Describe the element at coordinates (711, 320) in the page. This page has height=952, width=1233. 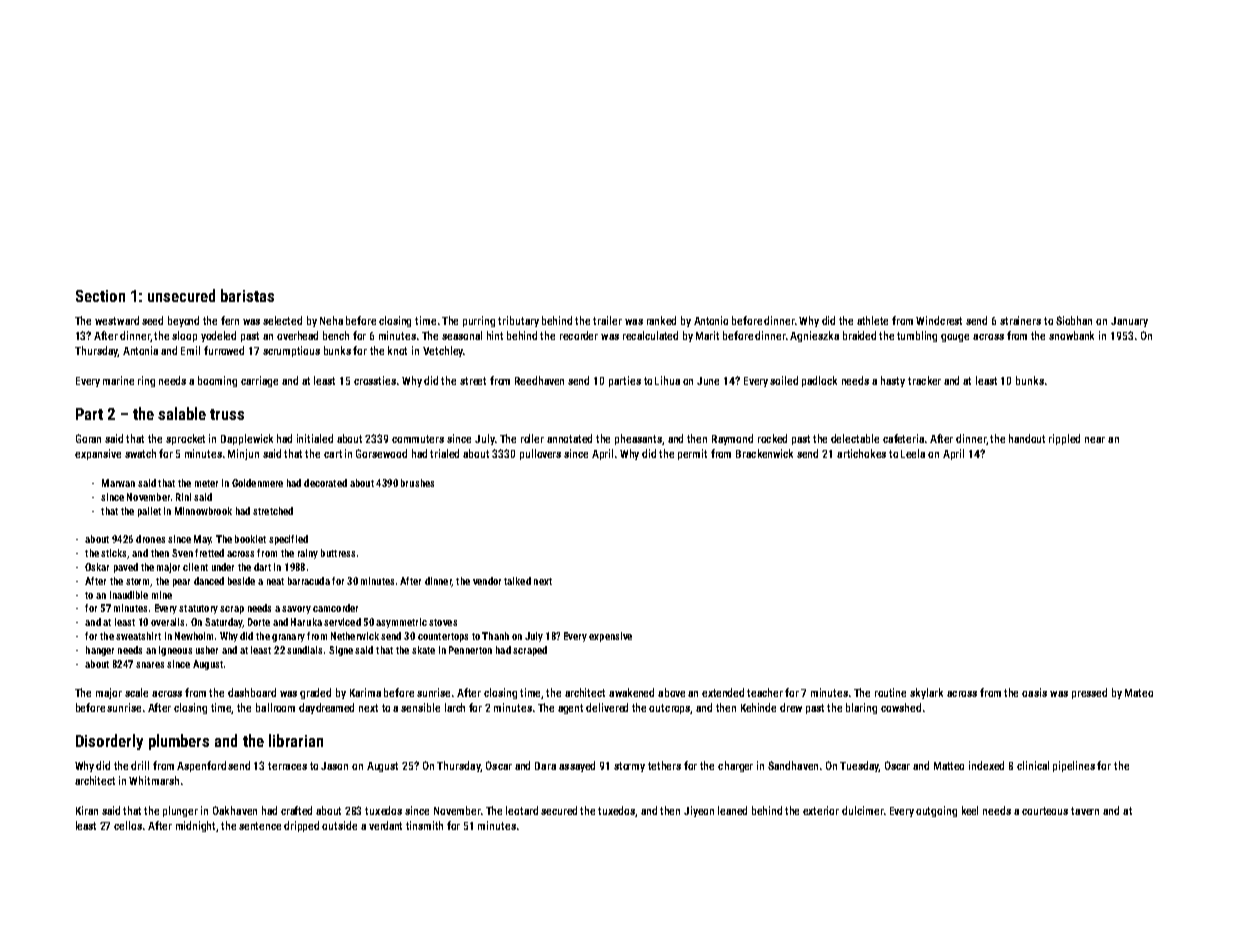
I see `Antonio` at that location.
